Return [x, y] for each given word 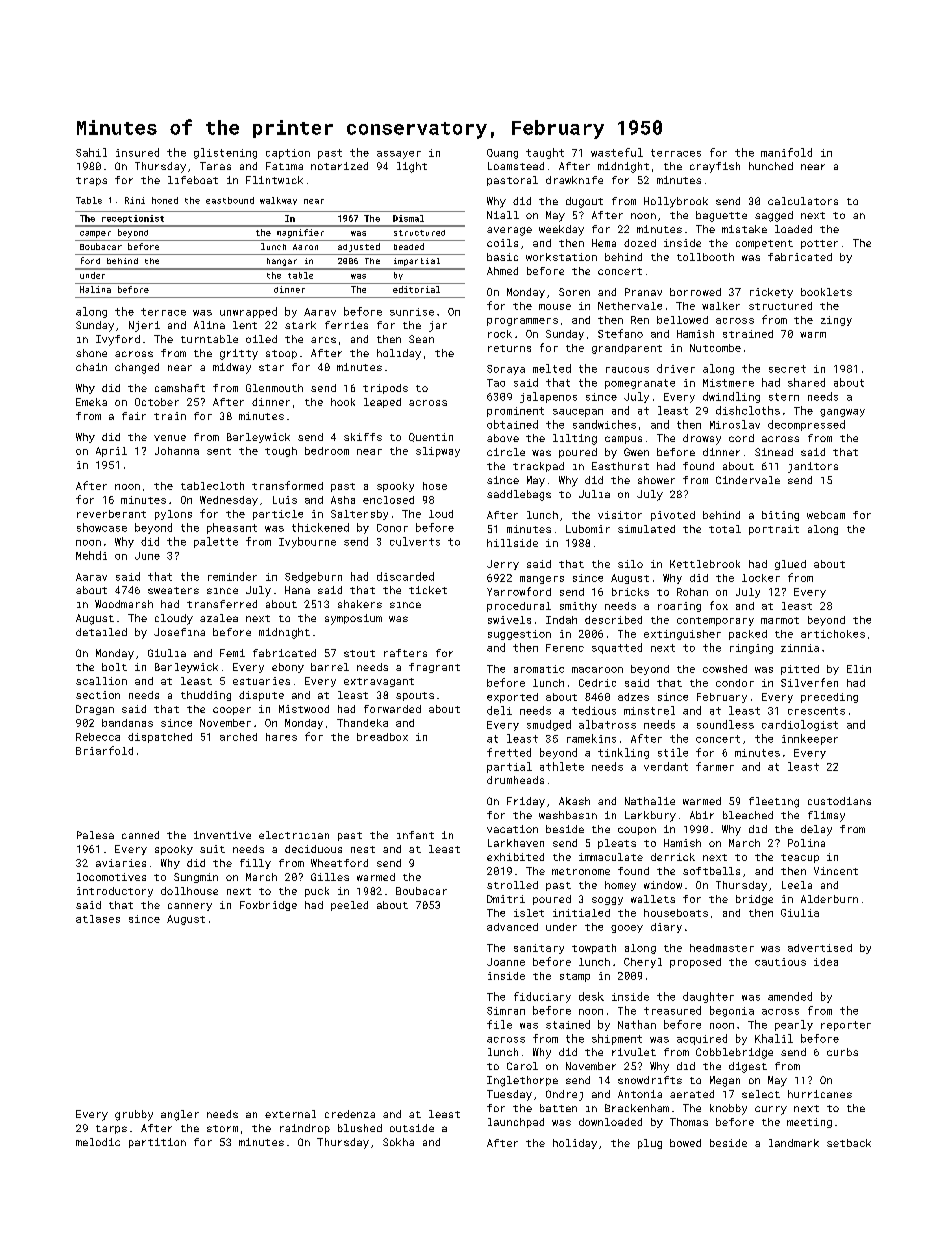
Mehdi [91, 555]
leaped [382, 403]
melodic [98, 1142]
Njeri [144, 326]
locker [761, 578]
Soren [574, 292]
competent [764, 244]
